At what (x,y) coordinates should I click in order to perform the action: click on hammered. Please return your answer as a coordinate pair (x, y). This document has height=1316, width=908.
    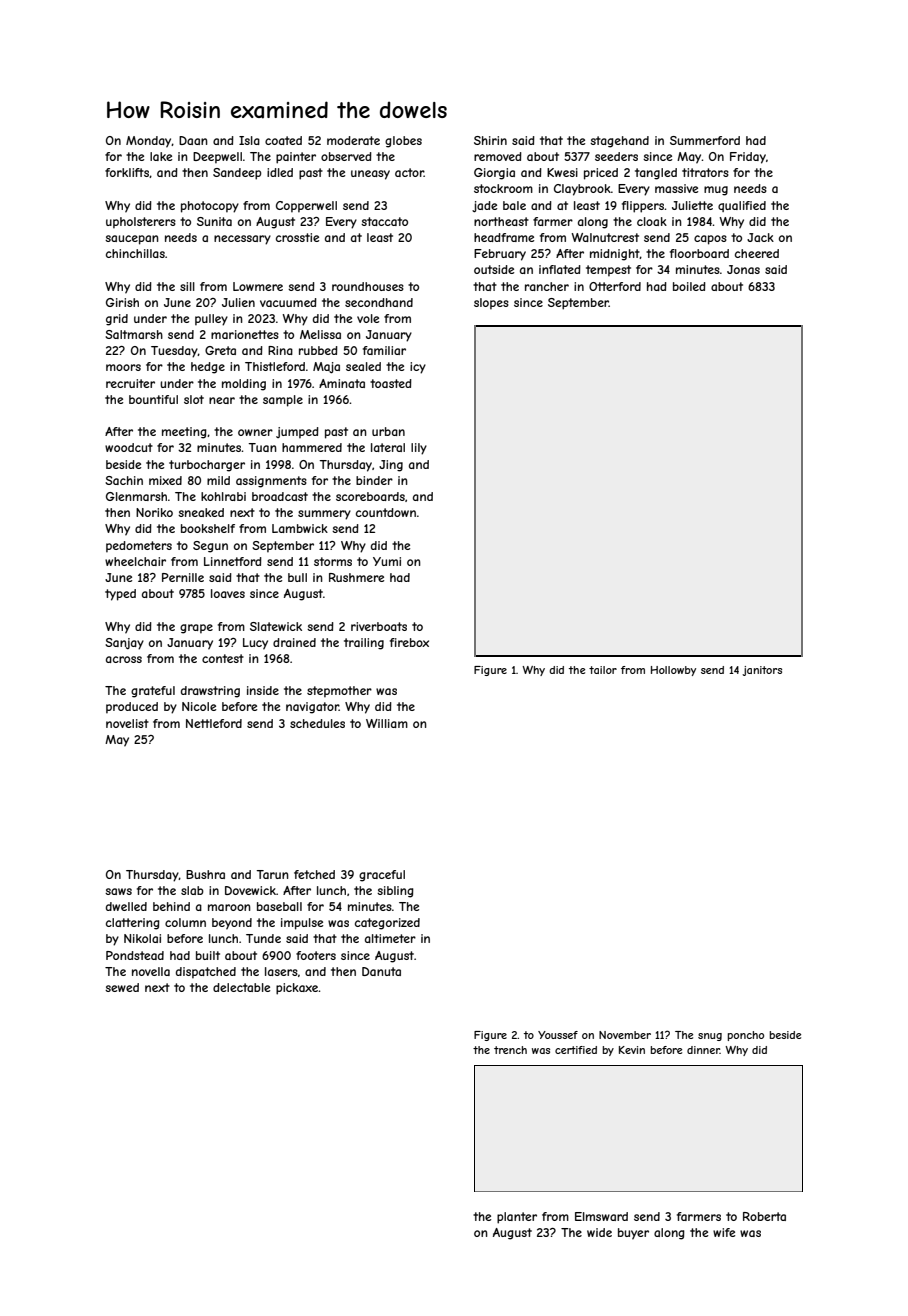
    Looking at the image, I should click on (312, 447).
